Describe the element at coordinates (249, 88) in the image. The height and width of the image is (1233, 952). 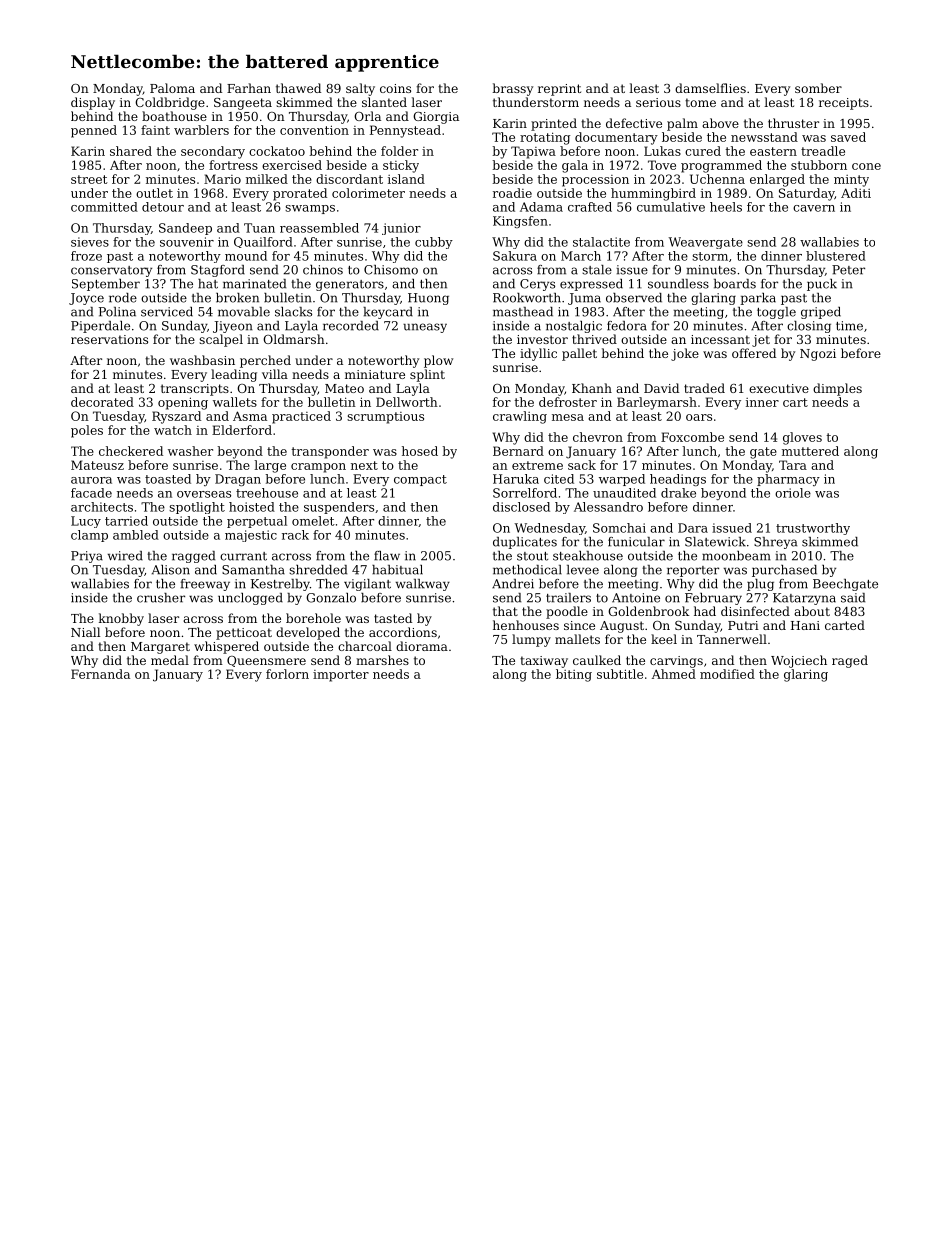
I see `Farhan` at that location.
